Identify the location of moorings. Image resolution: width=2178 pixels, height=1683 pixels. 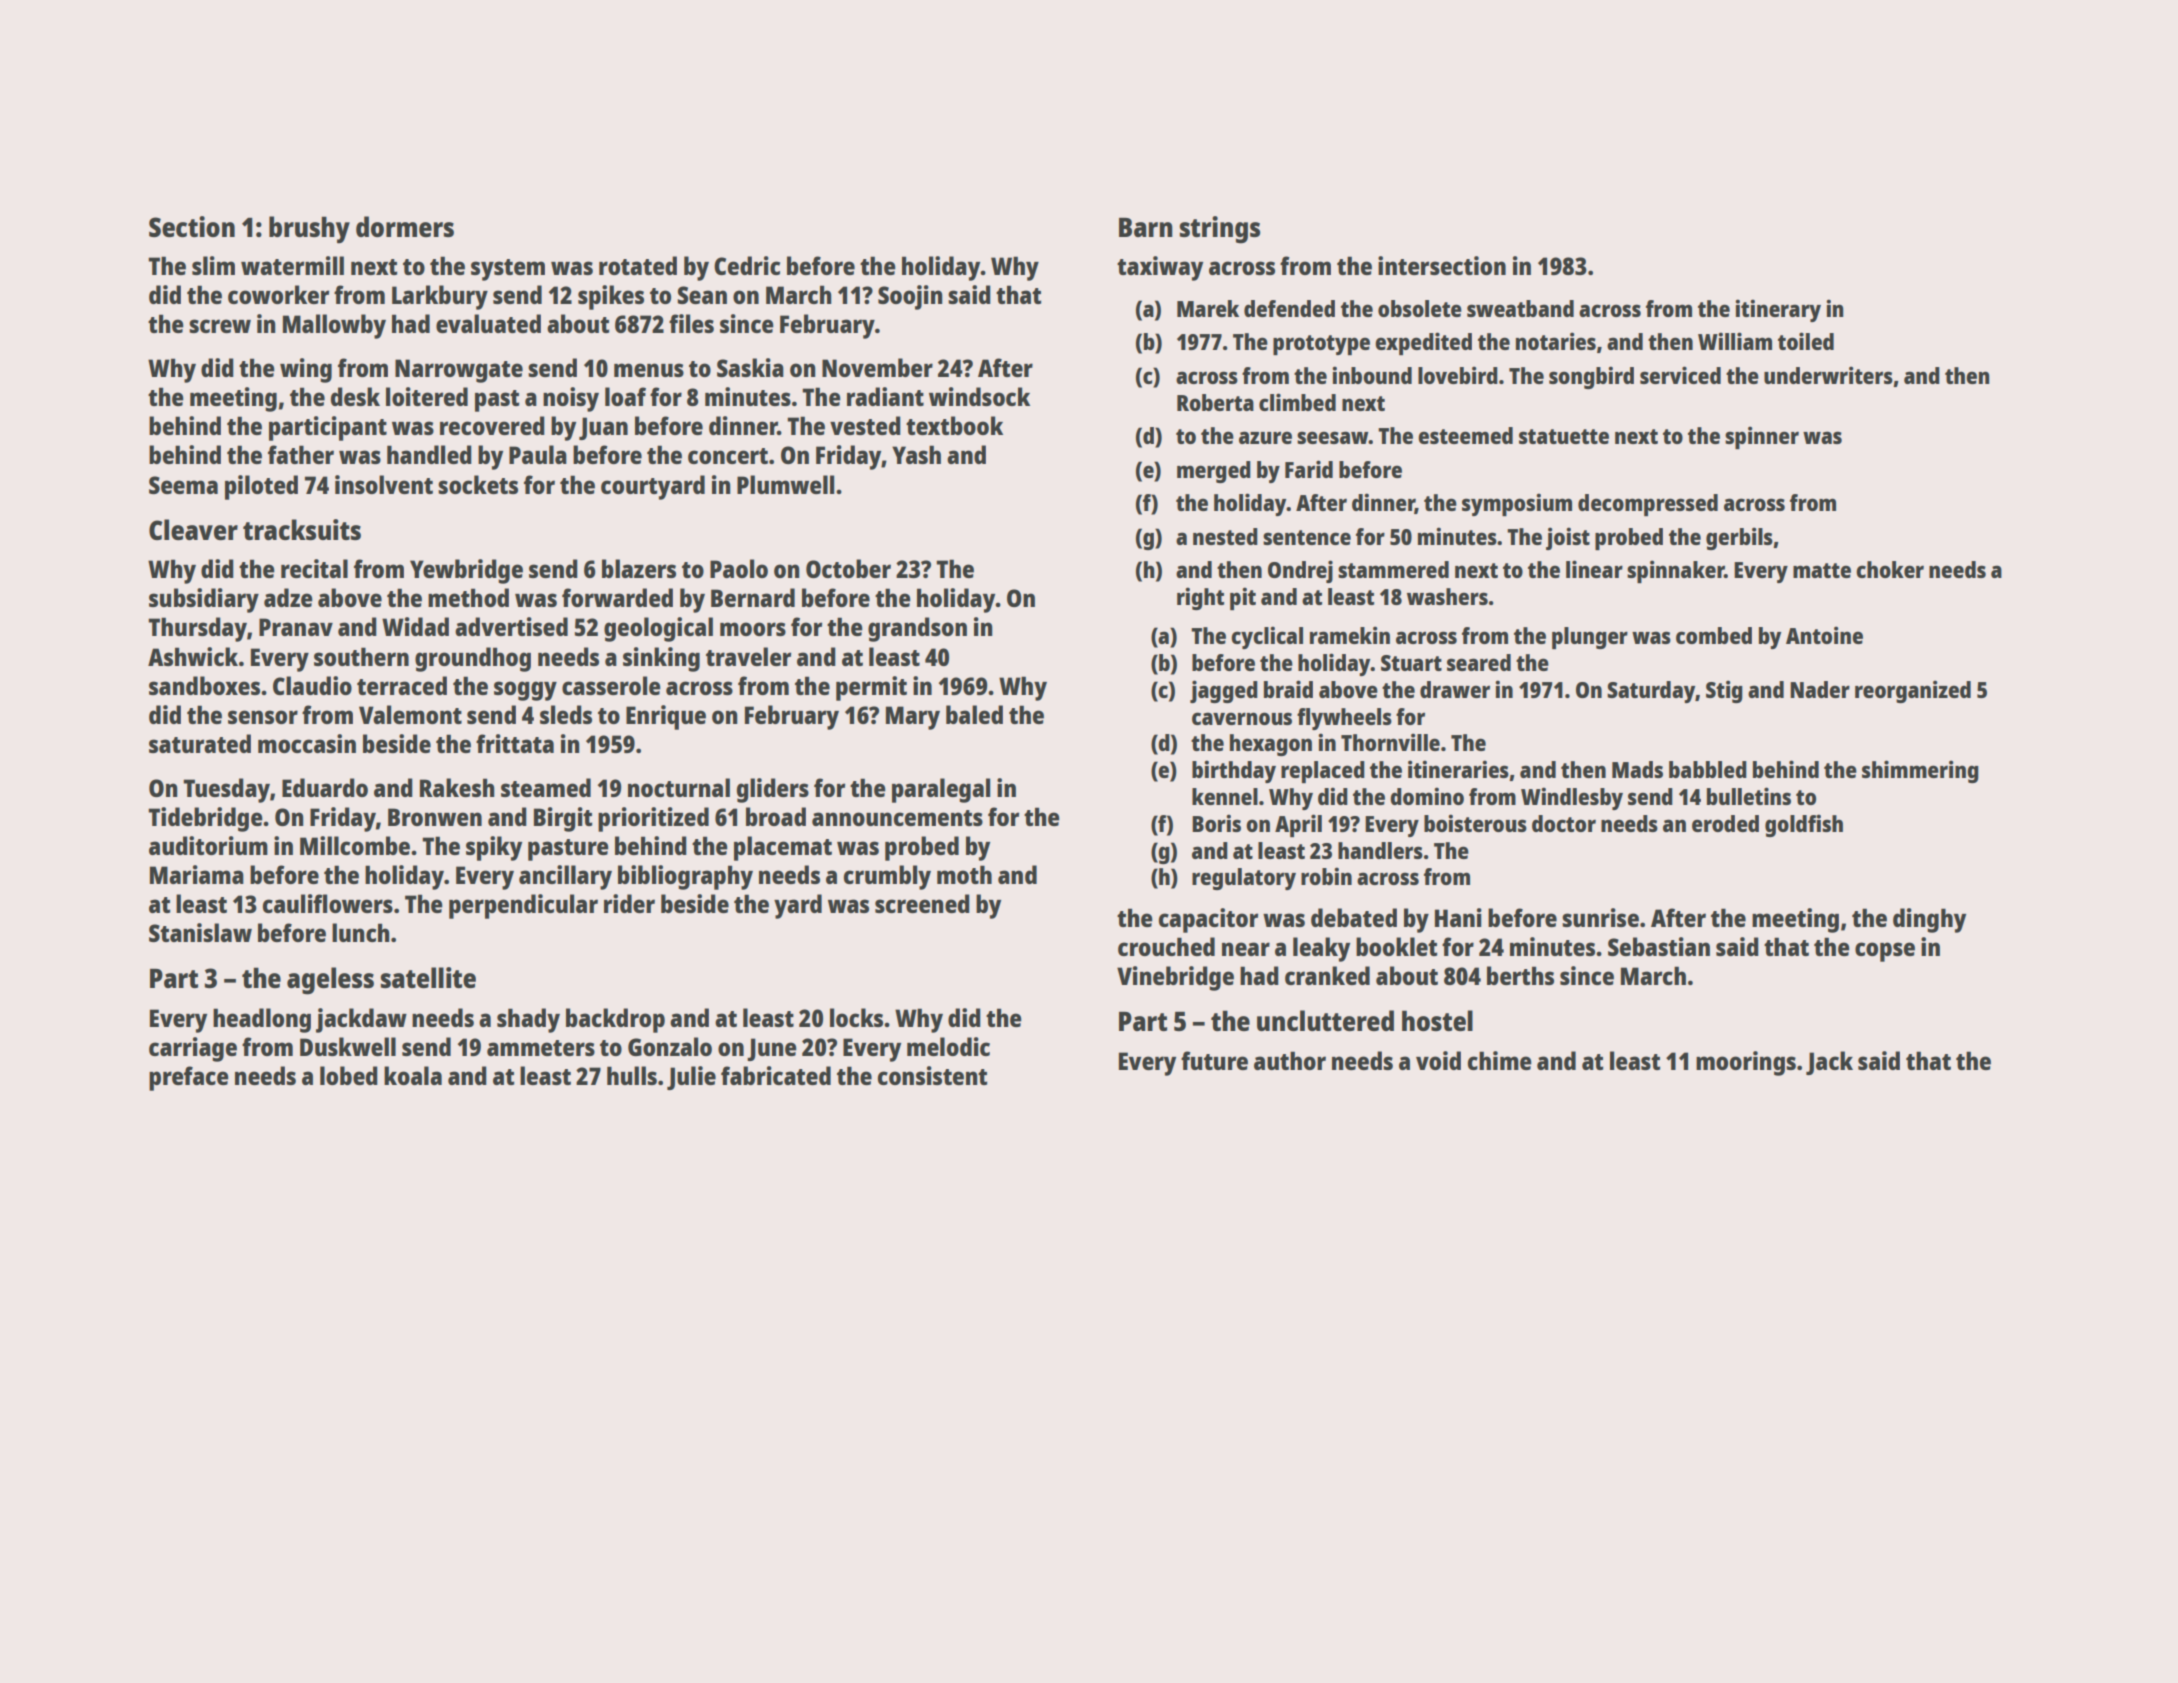
(1746, 1063).
